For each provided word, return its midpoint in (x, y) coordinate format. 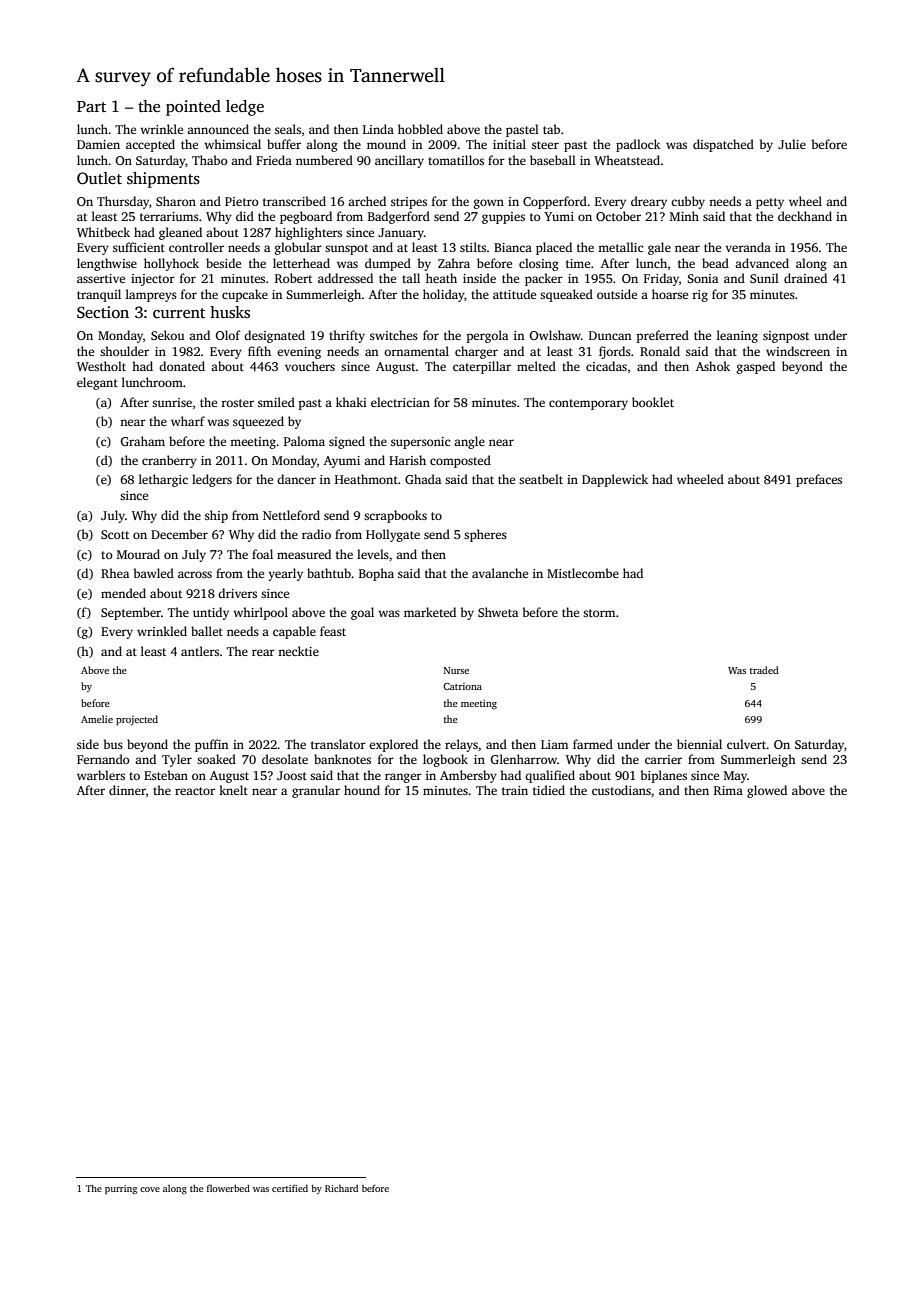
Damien (98, 144)
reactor (195, 791)
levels (373, 554)
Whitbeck (103, 232)
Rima (728, 790)
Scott (115, 534)
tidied (549, 790)
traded (764, 670)
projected (137, 720)
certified (290, 1188)
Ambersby (468, 776)
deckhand (805, 216)
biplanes (664, 776)
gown (489, 204)
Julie (792, 144)
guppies (503, 218)
